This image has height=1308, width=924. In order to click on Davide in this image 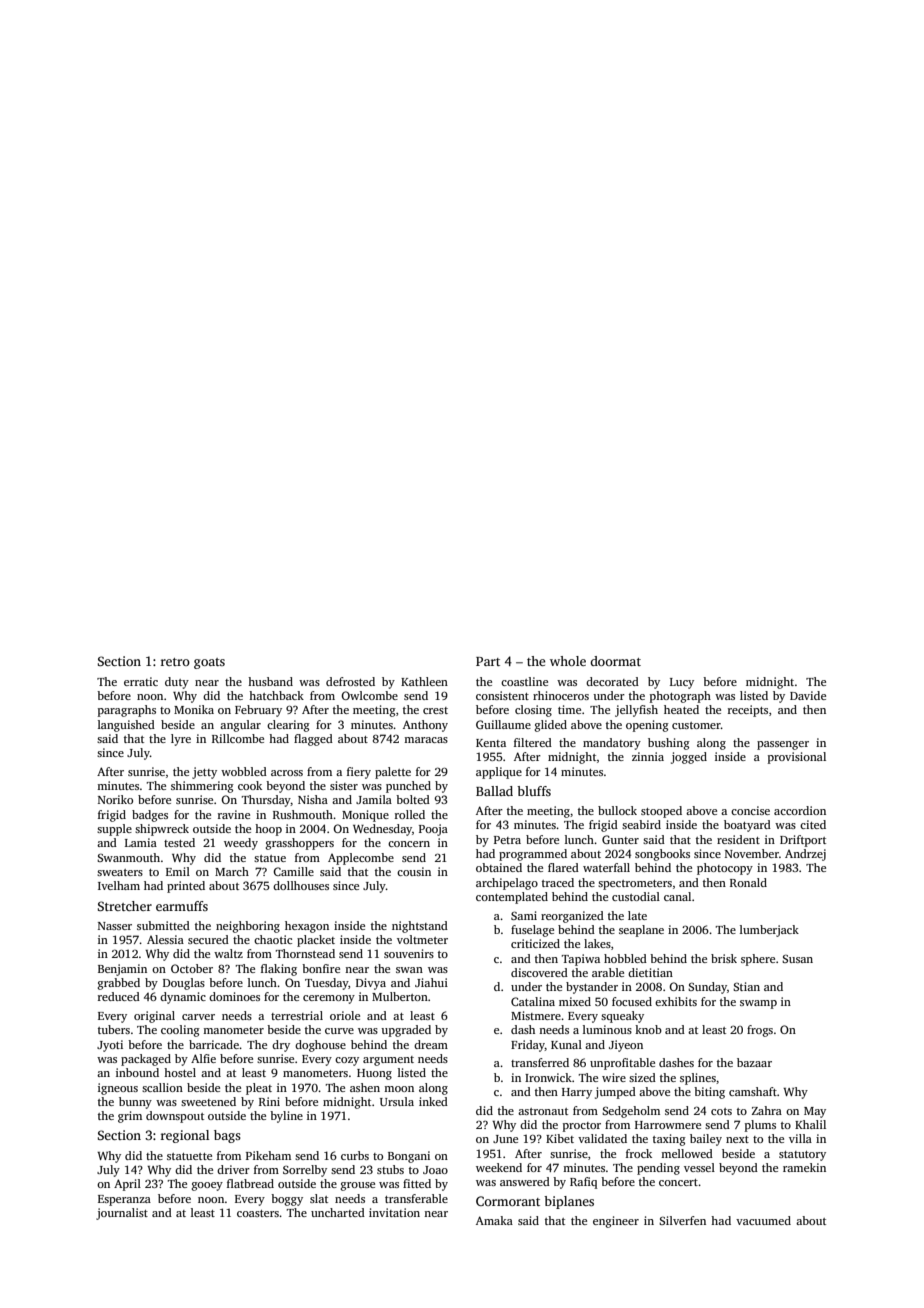, I will do `click(808, 695)`.
